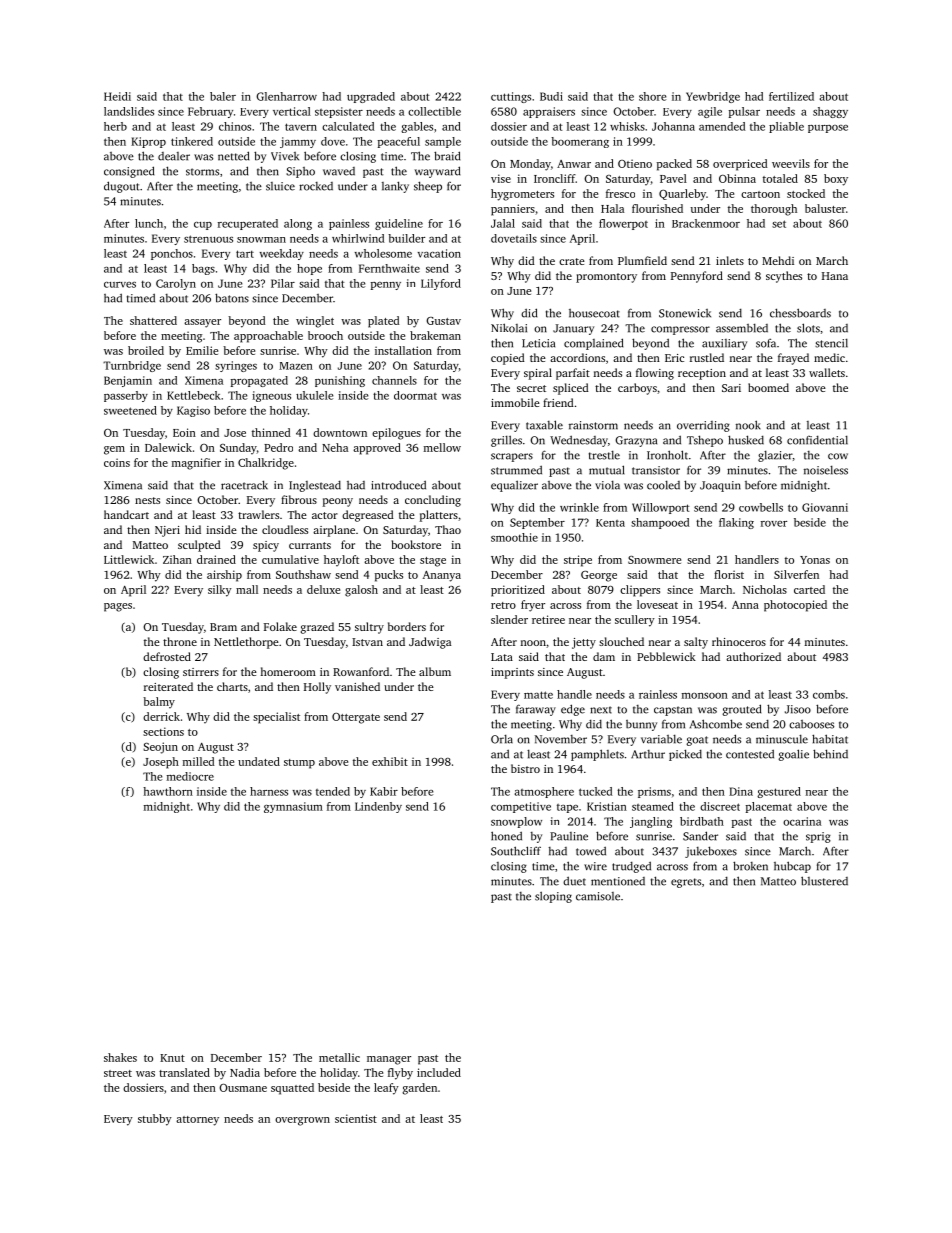 This screenshot has height=1233, width=952. Describe the element at coordinates (439, 1072) in the screenshot. I see `included` at that location.
